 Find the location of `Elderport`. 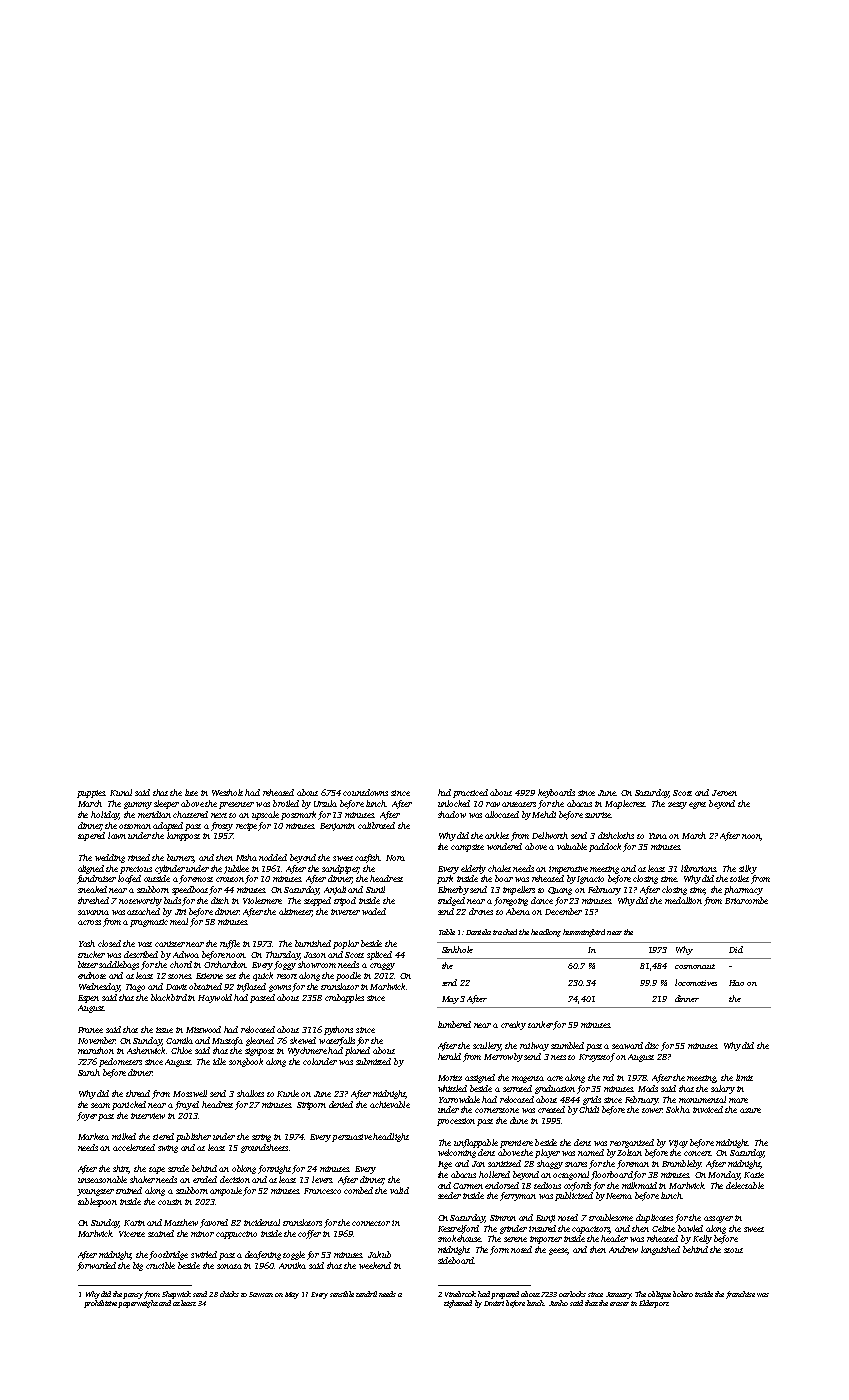

Elderport is located at coordinates (654, 1304).
